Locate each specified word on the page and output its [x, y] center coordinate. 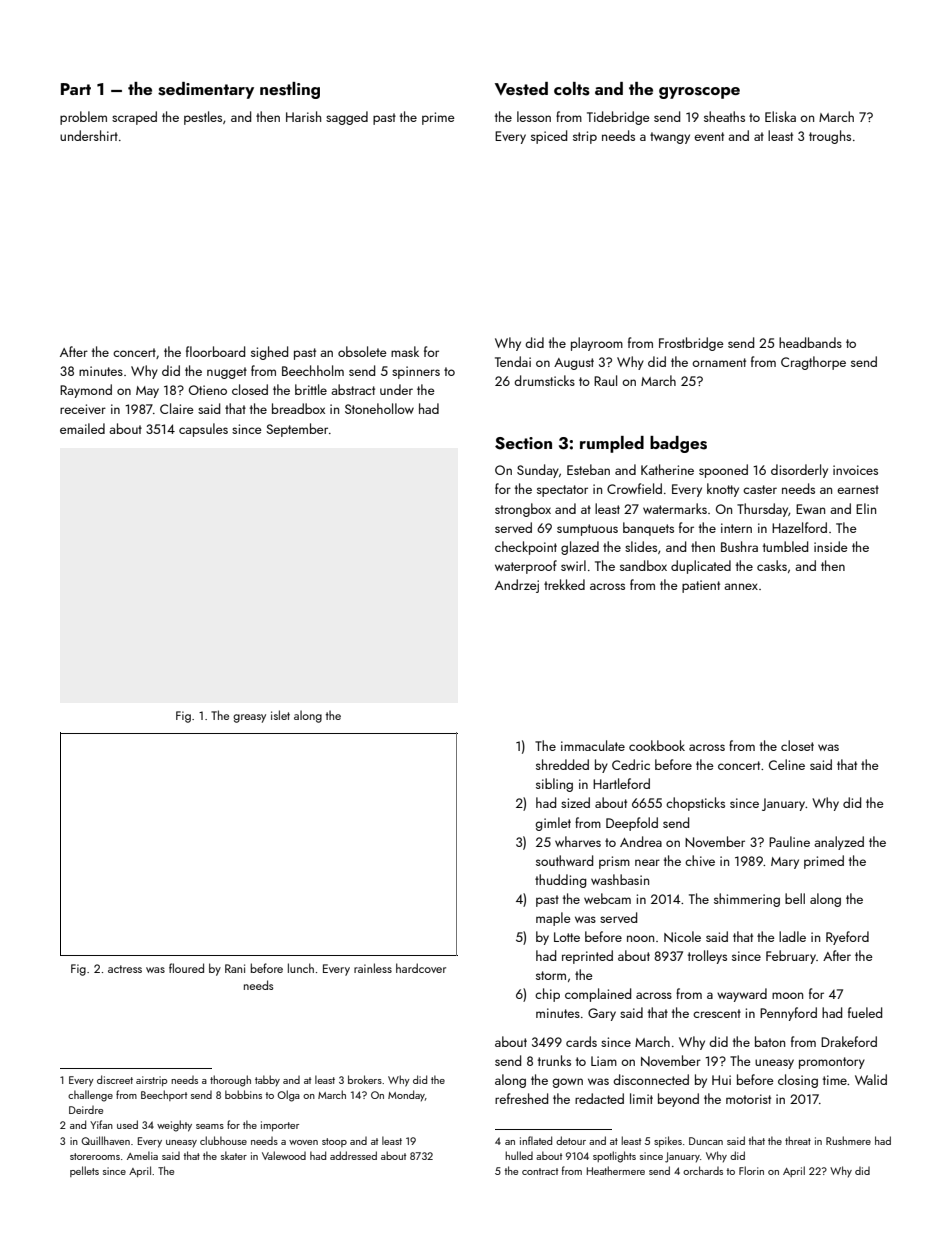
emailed [82, 428]
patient [701, 586]
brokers [365, 1079]
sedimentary [206, 90]
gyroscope [699, 93]
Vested [521, 89]
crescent [717, 1013]
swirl [573, 565]
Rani [235, 968]
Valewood [284, 1155]
